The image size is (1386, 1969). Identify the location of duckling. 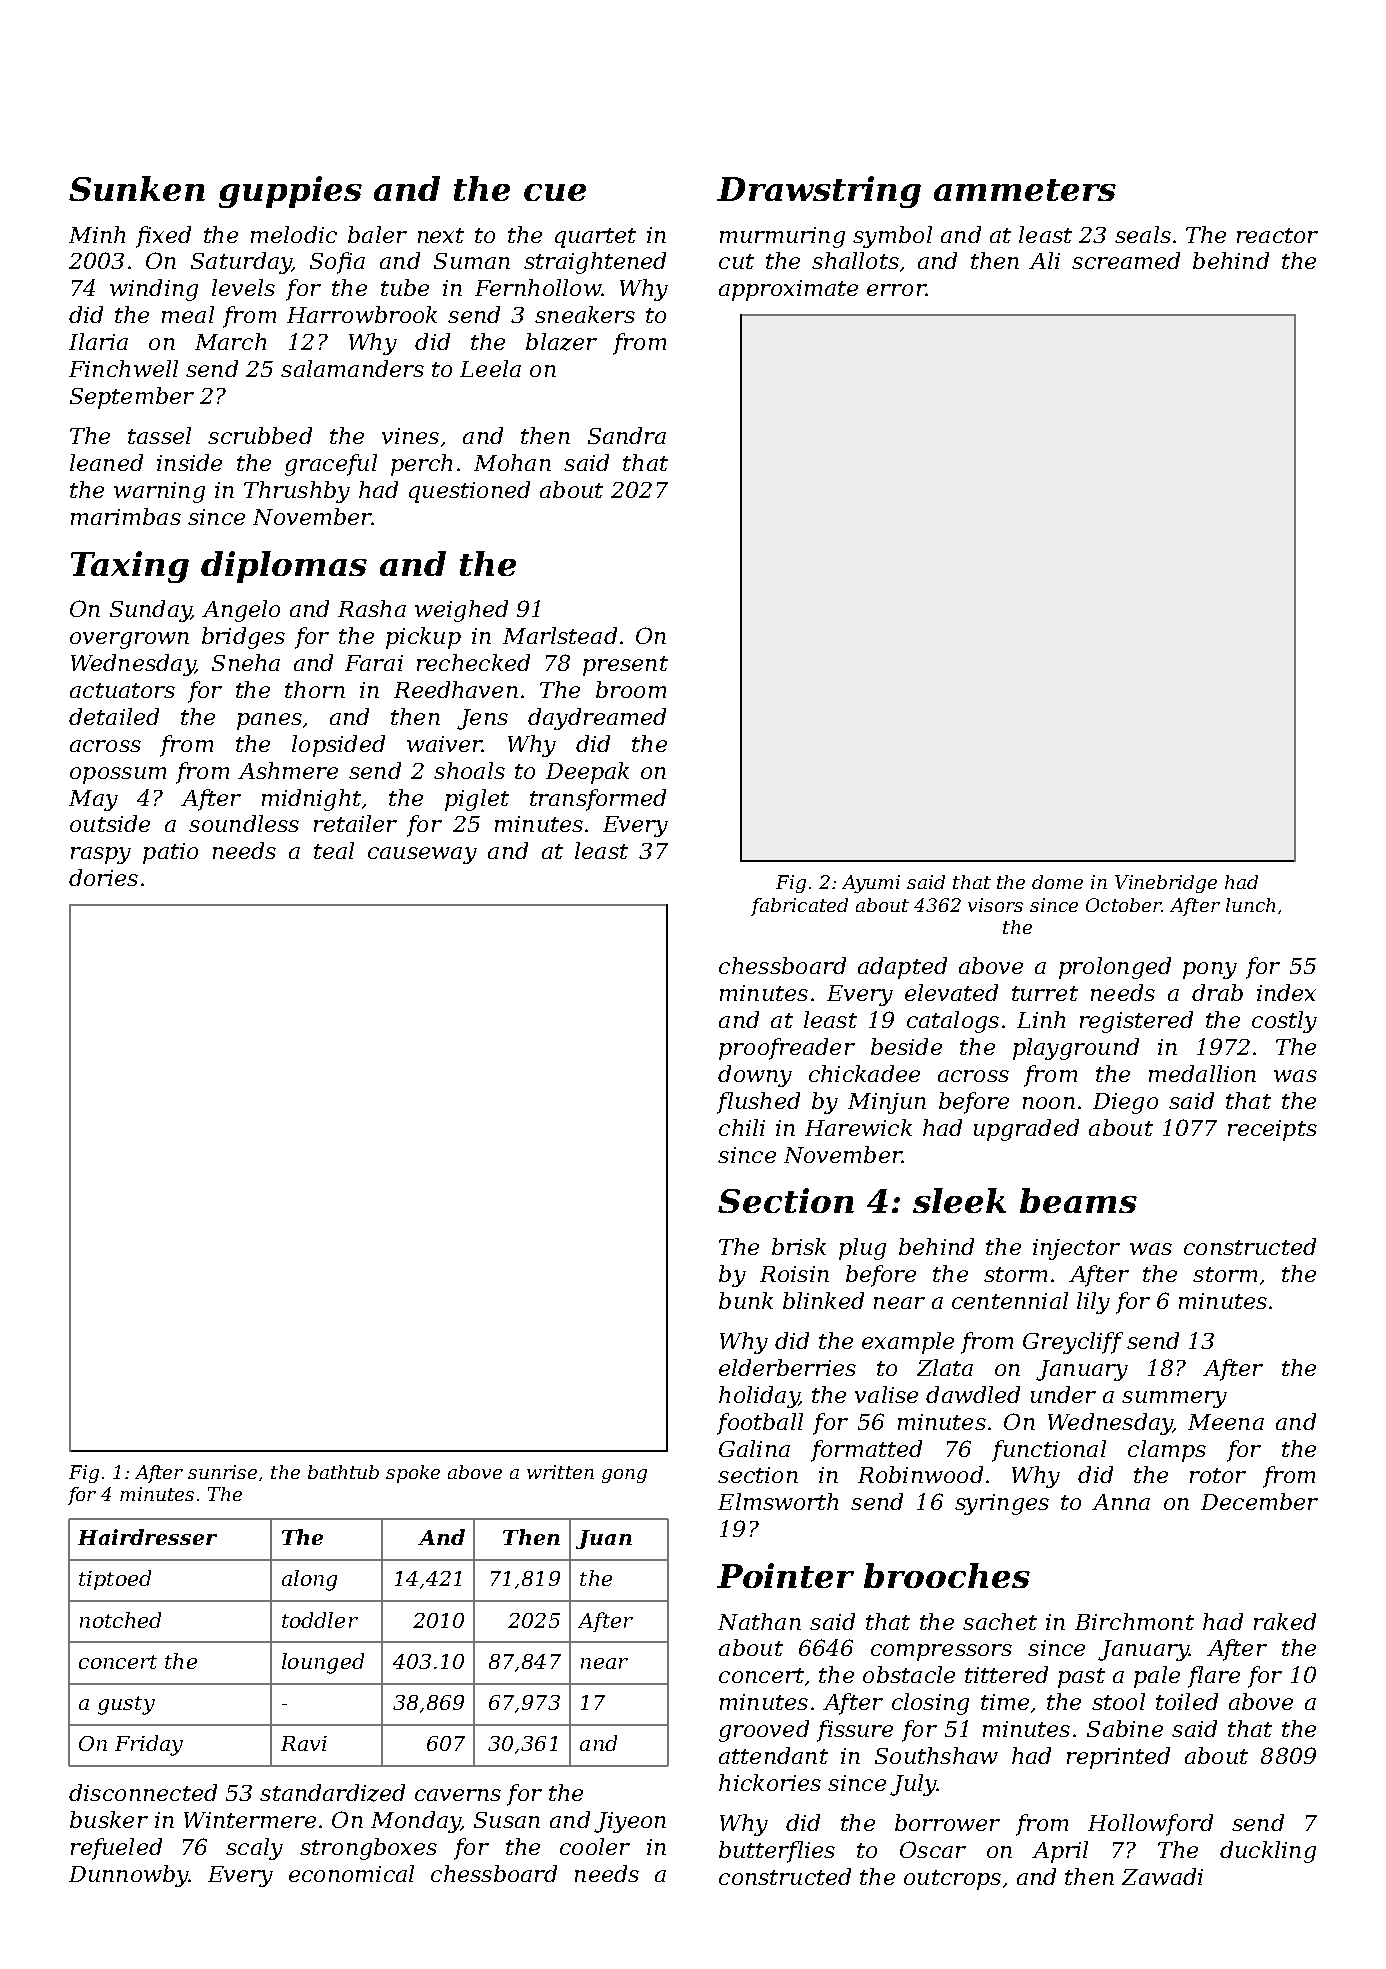
(1268, 1852).
